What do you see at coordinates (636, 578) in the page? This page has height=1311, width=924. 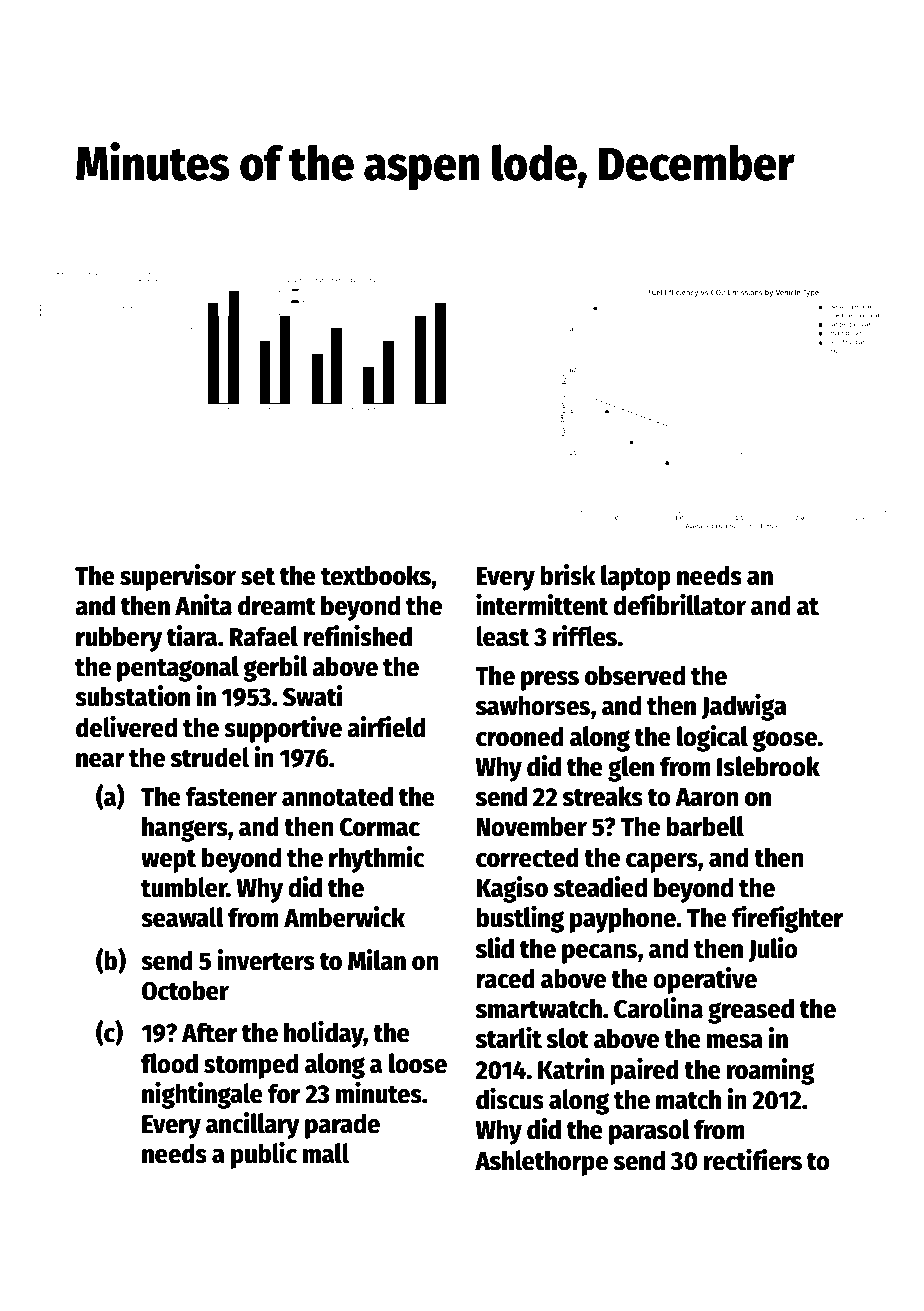 I see `laptop` at bounding box center [636, 578].
